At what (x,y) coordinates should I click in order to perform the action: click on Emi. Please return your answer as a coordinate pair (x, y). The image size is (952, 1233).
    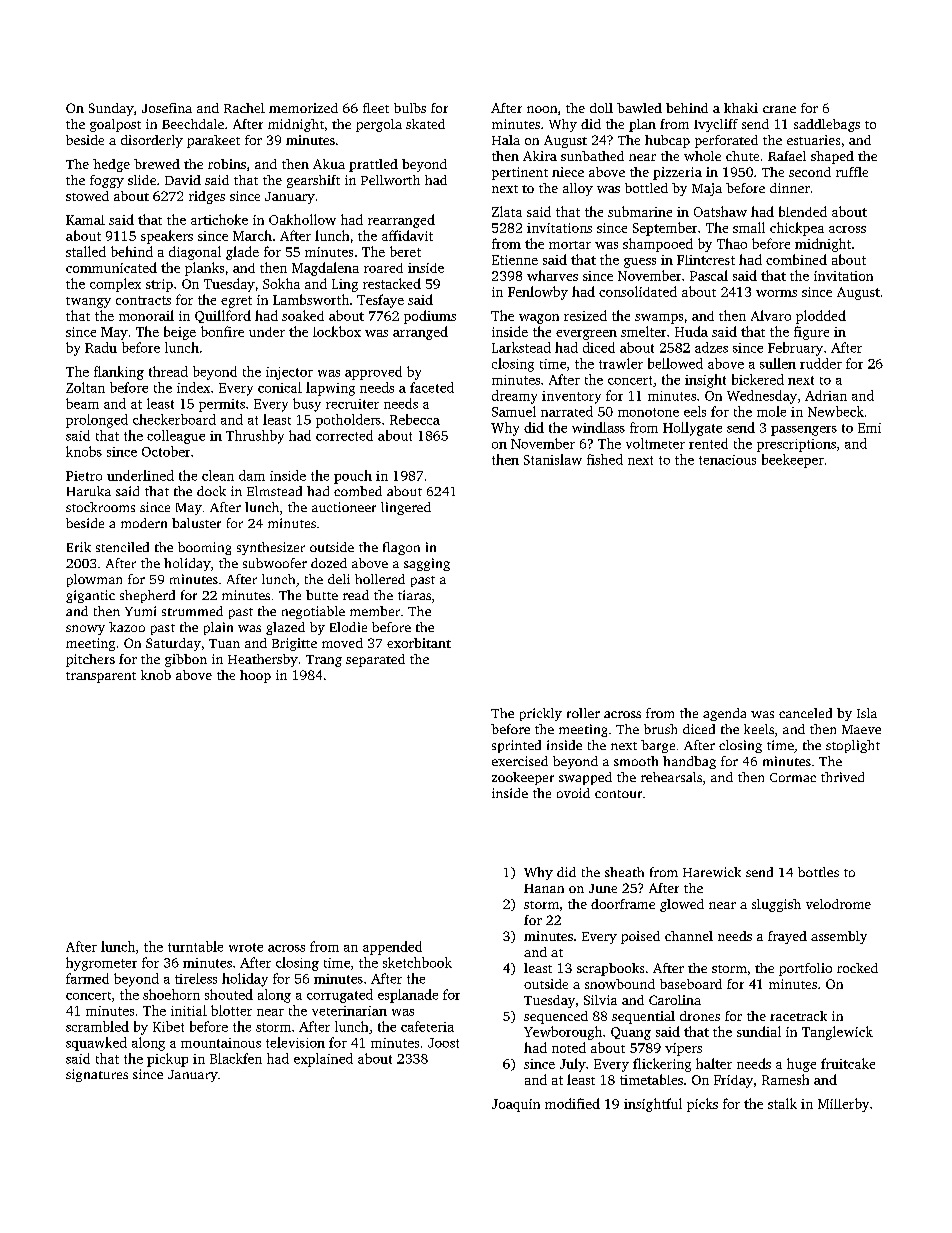
    Looking at the image, I should click on (869, 428).
